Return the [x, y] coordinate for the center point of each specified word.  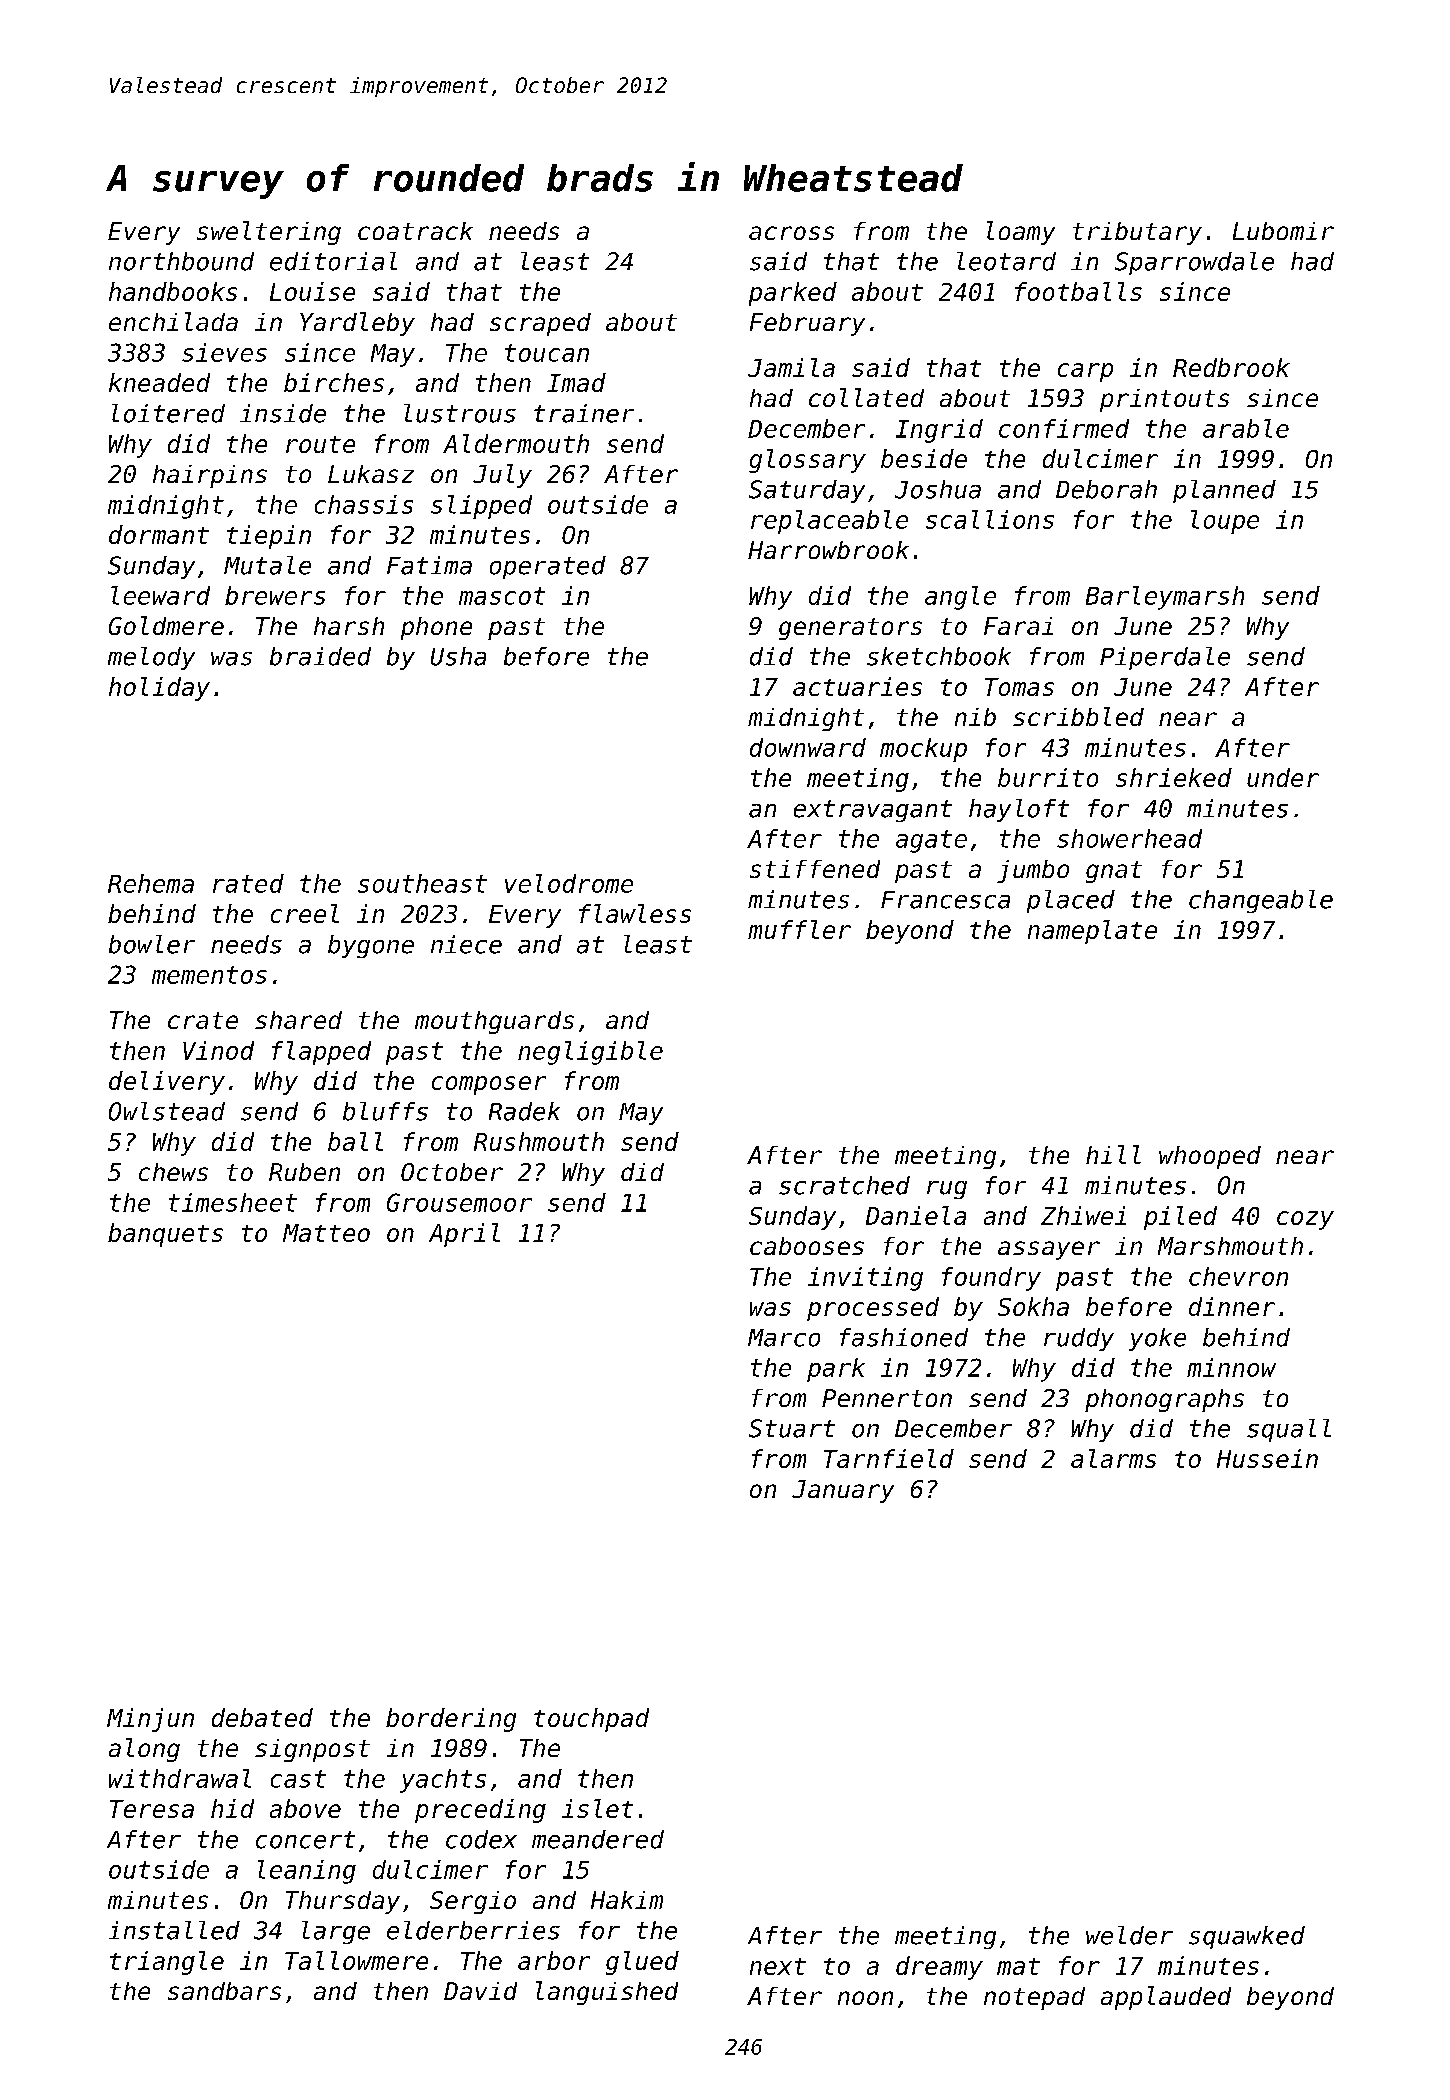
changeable [1261, 901]
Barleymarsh [1165, 598]
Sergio [473, 1902]
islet [597, 1808]
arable [1246, 428]
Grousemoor [459, 1202]
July [502, 476]
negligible [590, 1053]
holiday [159, 689]
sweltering [269, 233]
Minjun [150, 1720]
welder [1129, 1935]
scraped [540, 324]
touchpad [591, 1720]
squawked [1247, 1937]
